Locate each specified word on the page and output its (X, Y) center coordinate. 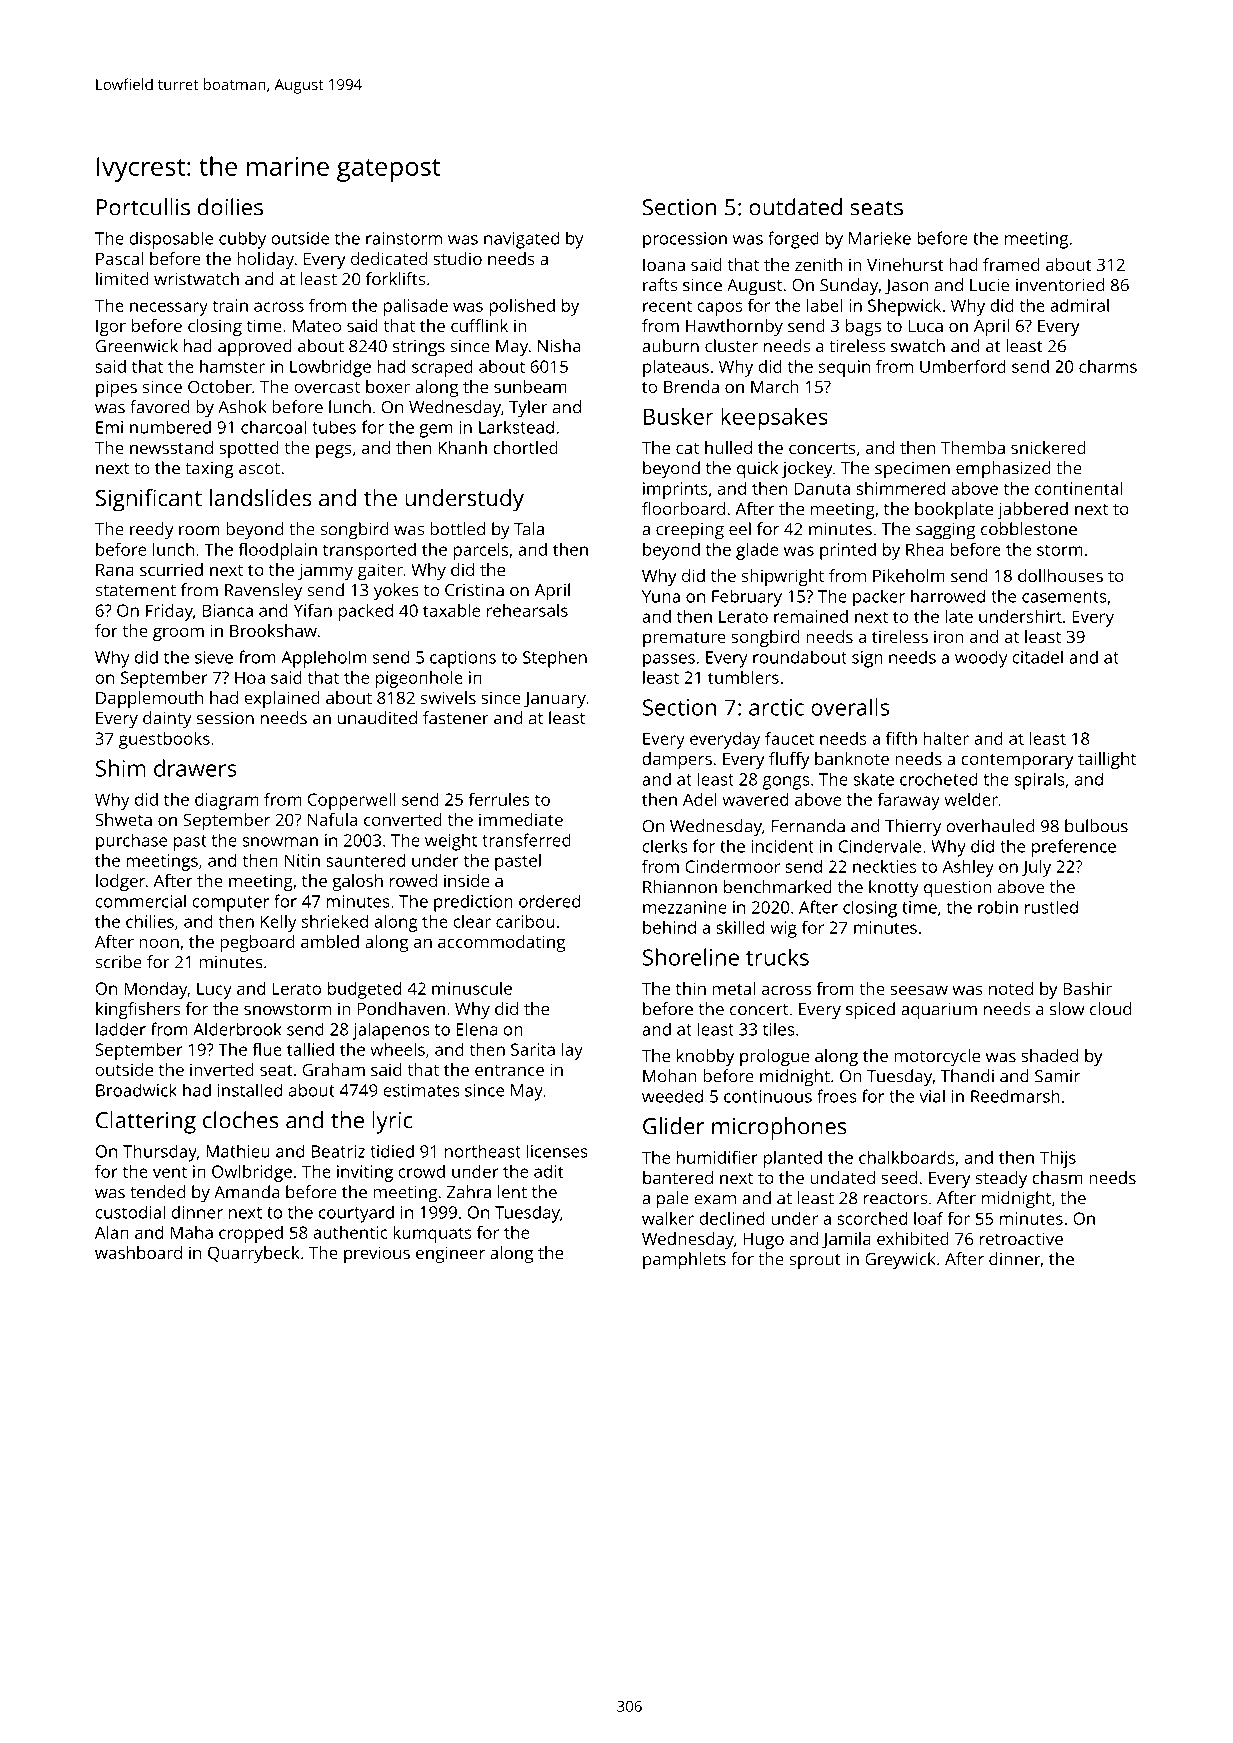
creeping (690, 531)
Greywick (900, 1261)
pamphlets (684, 1261)
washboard (138, 1252)
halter (946, 738)
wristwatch (196, 279)
